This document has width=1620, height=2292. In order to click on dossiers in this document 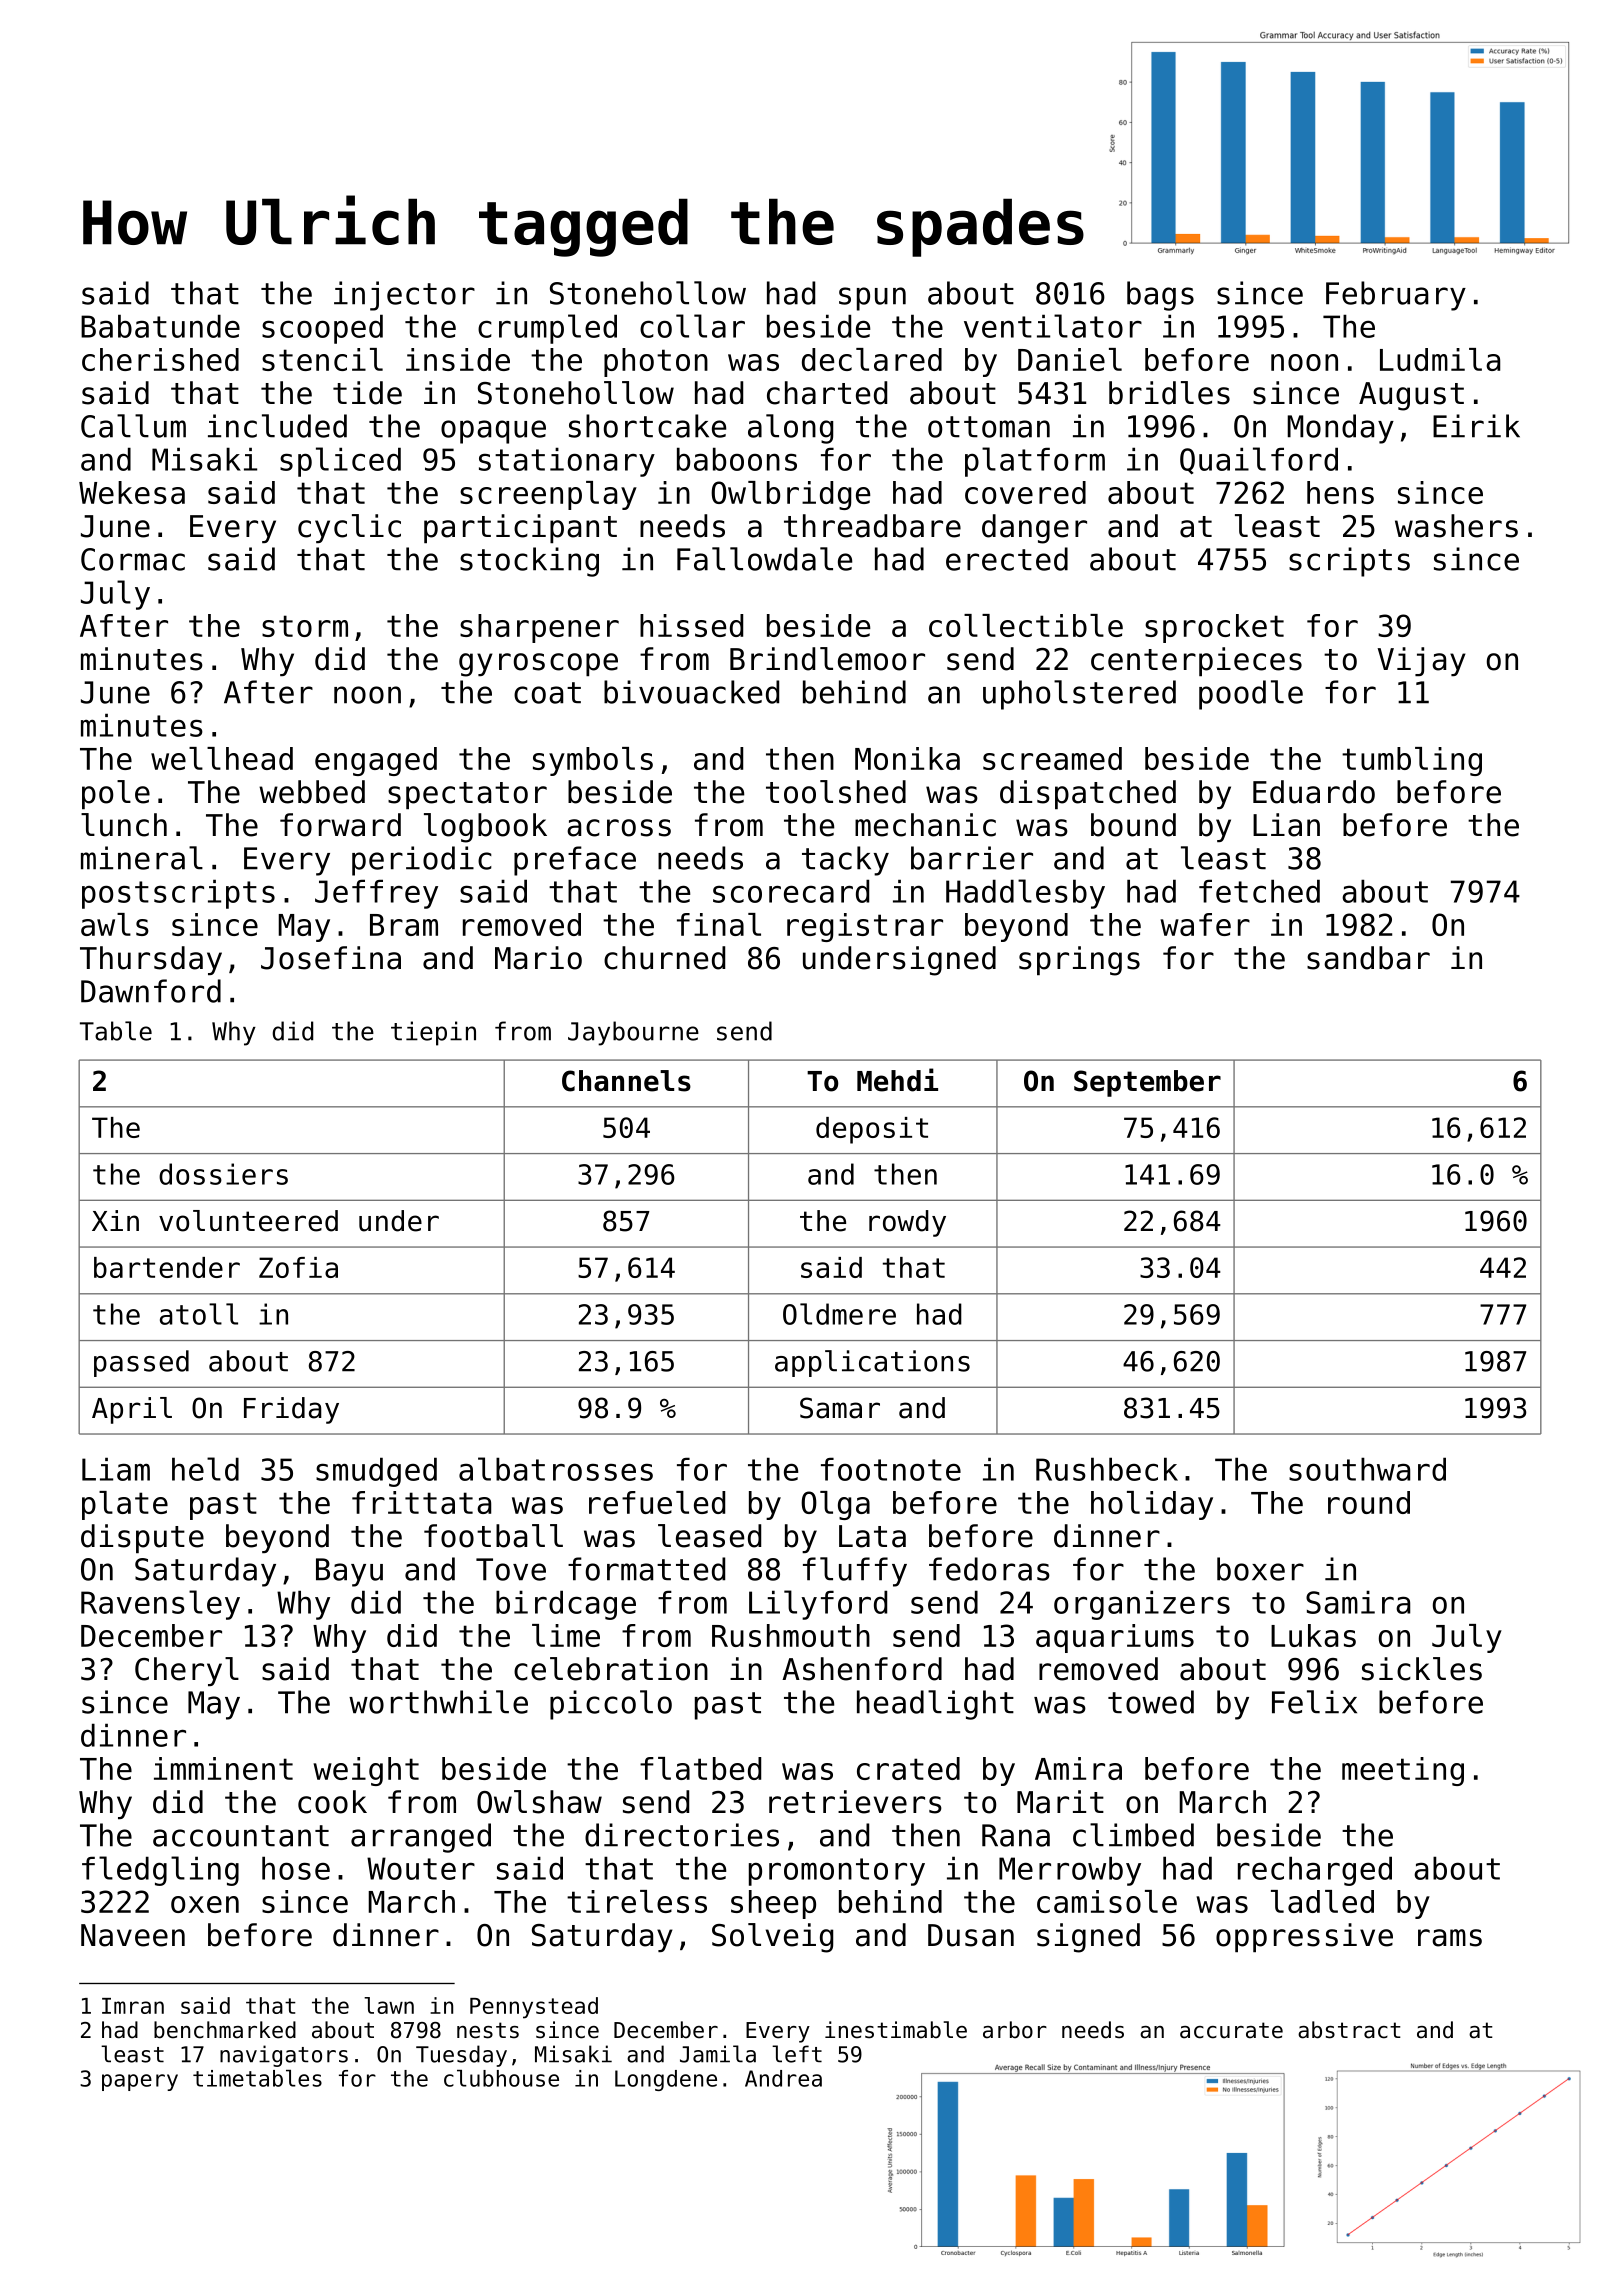, I will do `click(223, 1174)`.
